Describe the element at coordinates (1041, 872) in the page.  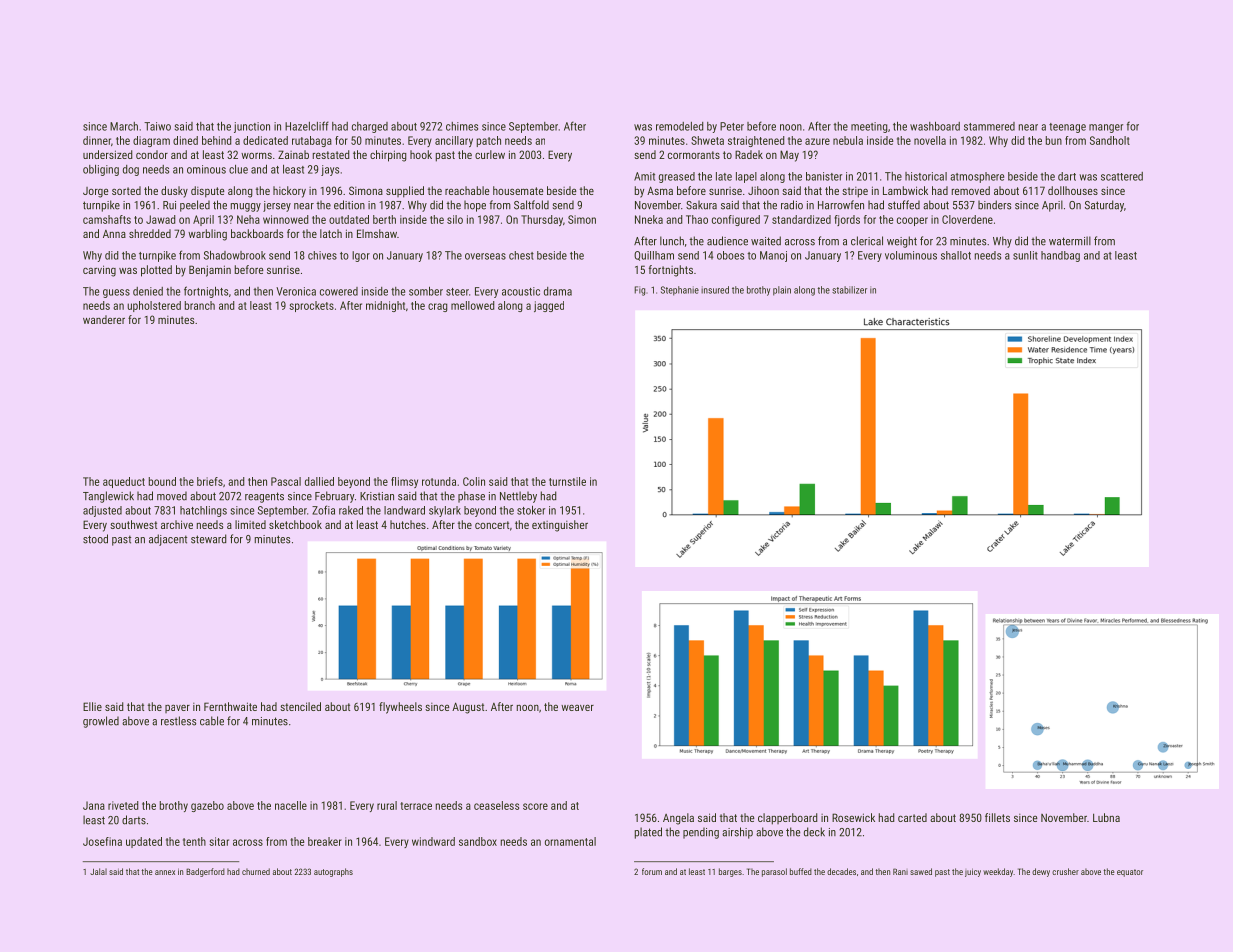
I see `dewy` at that location.
